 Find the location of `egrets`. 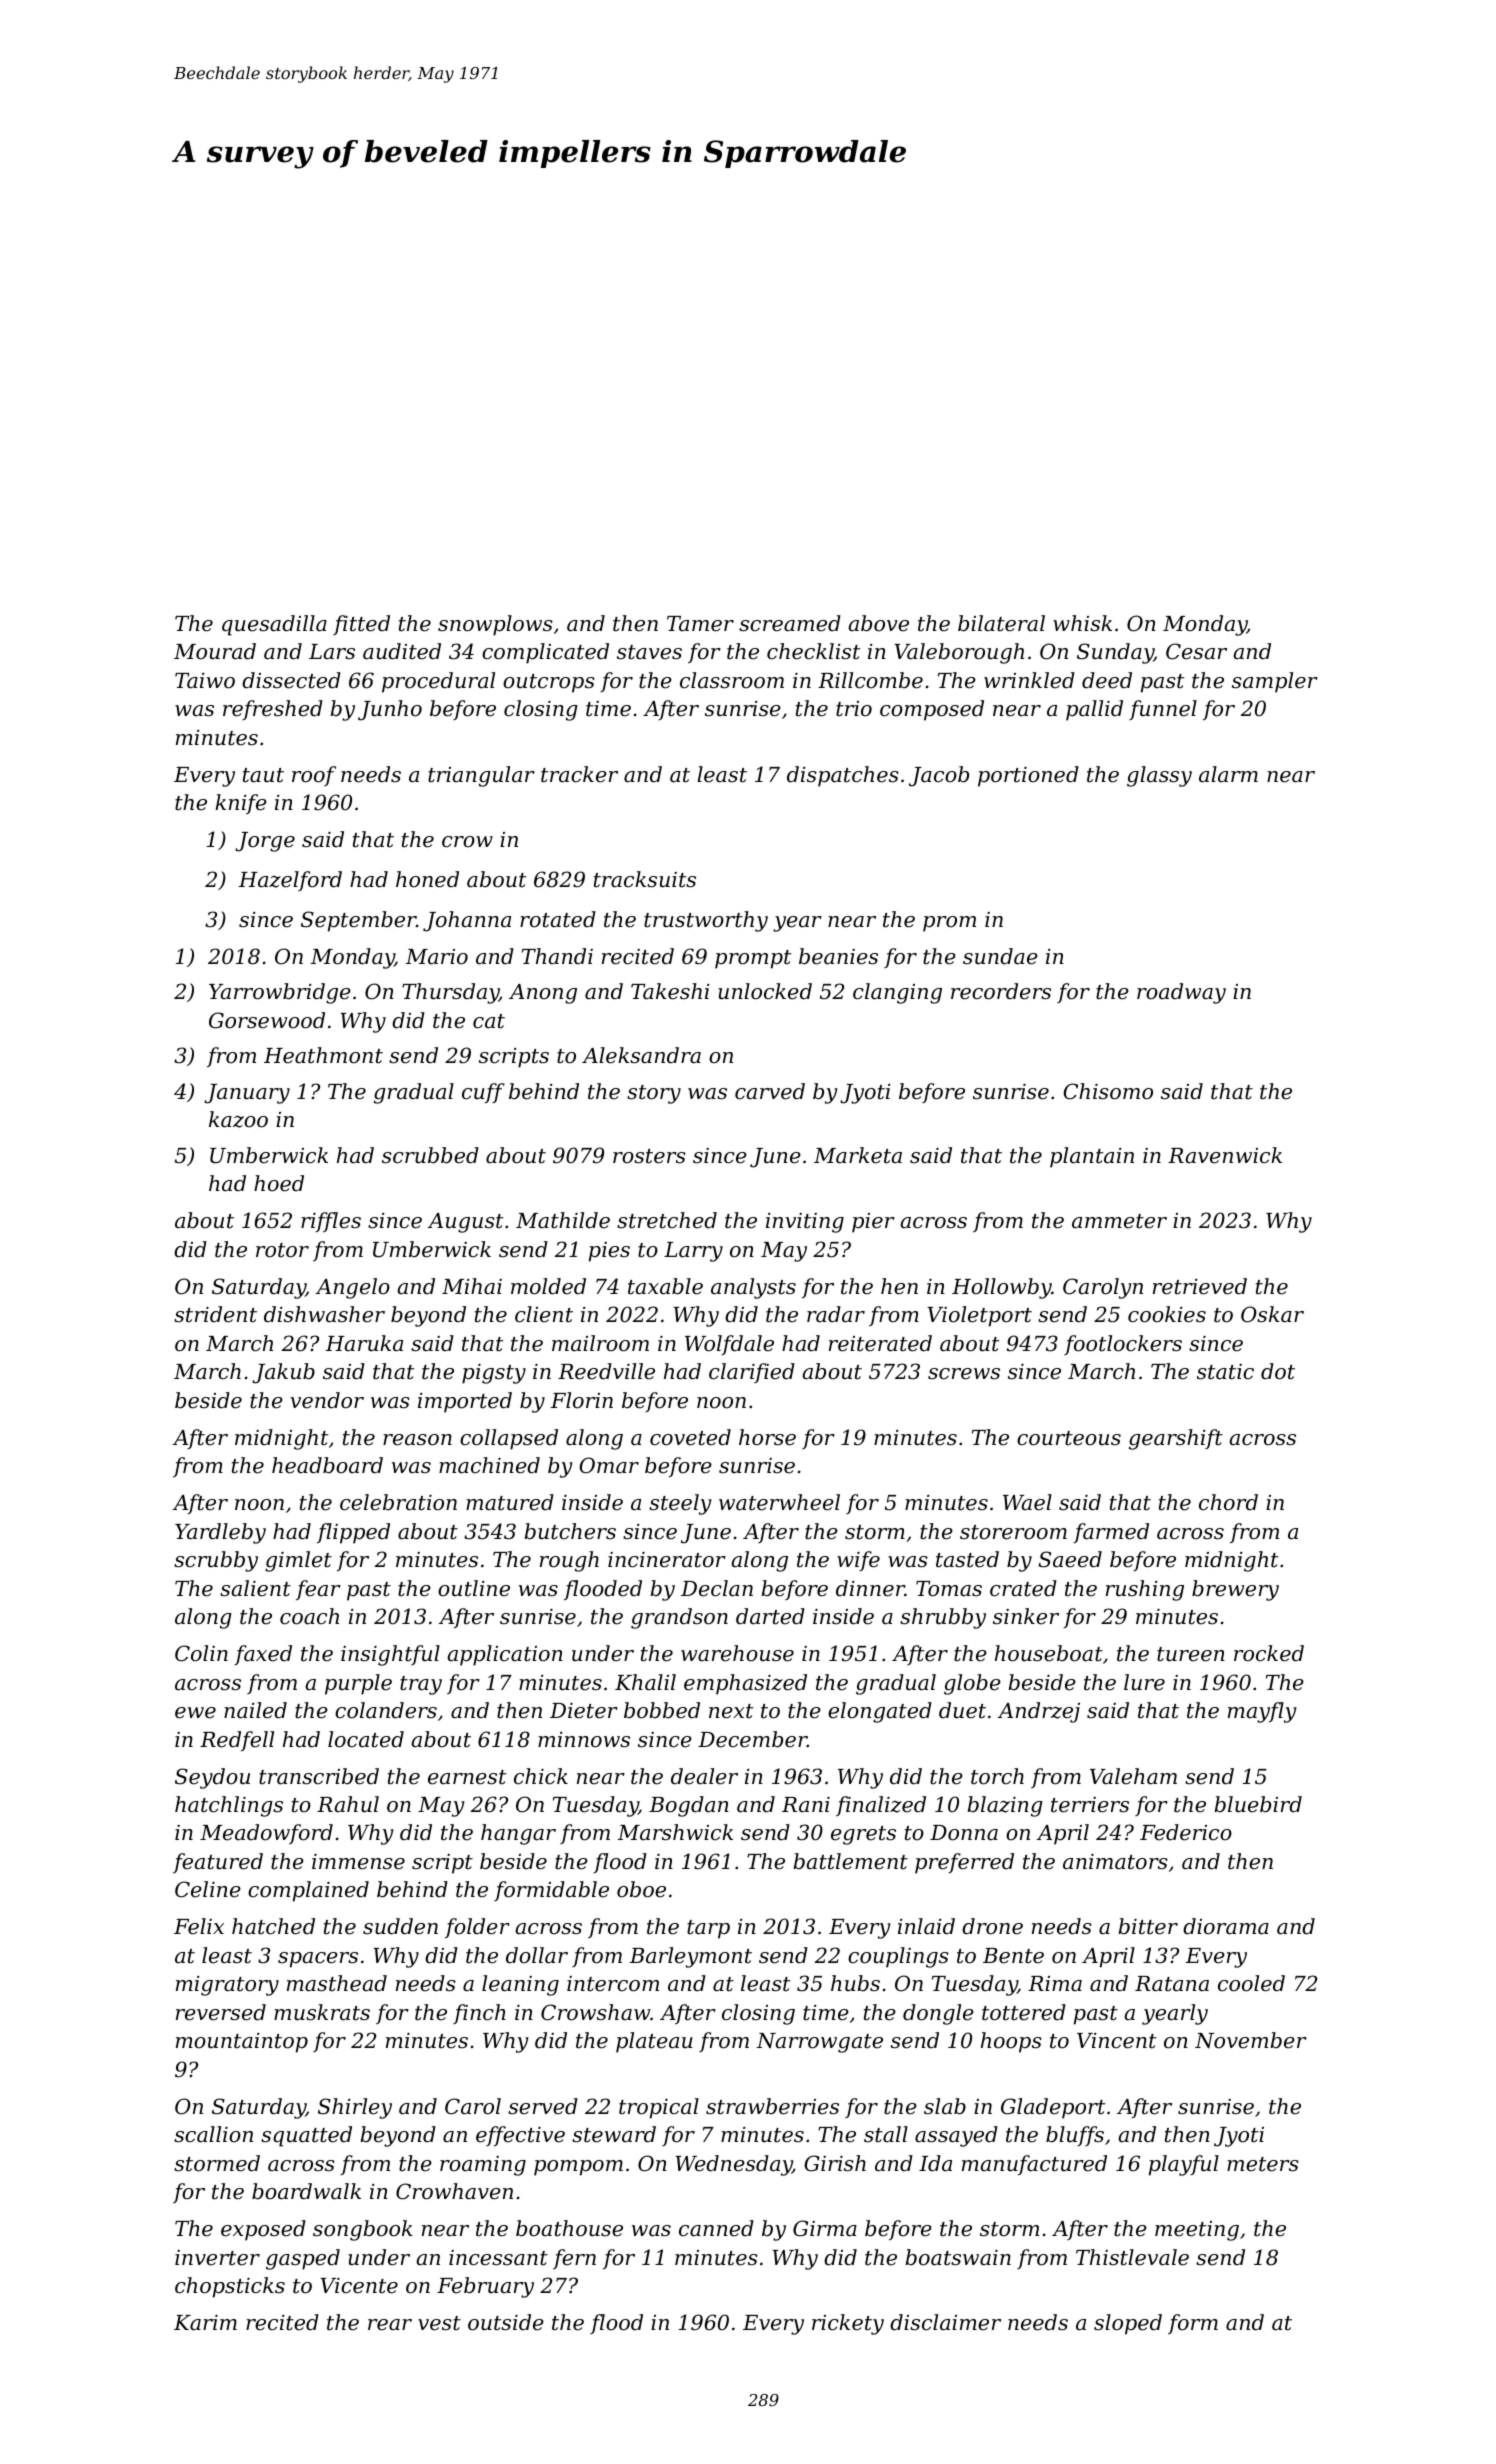

egrets is located at coordinates (863, 1835).
